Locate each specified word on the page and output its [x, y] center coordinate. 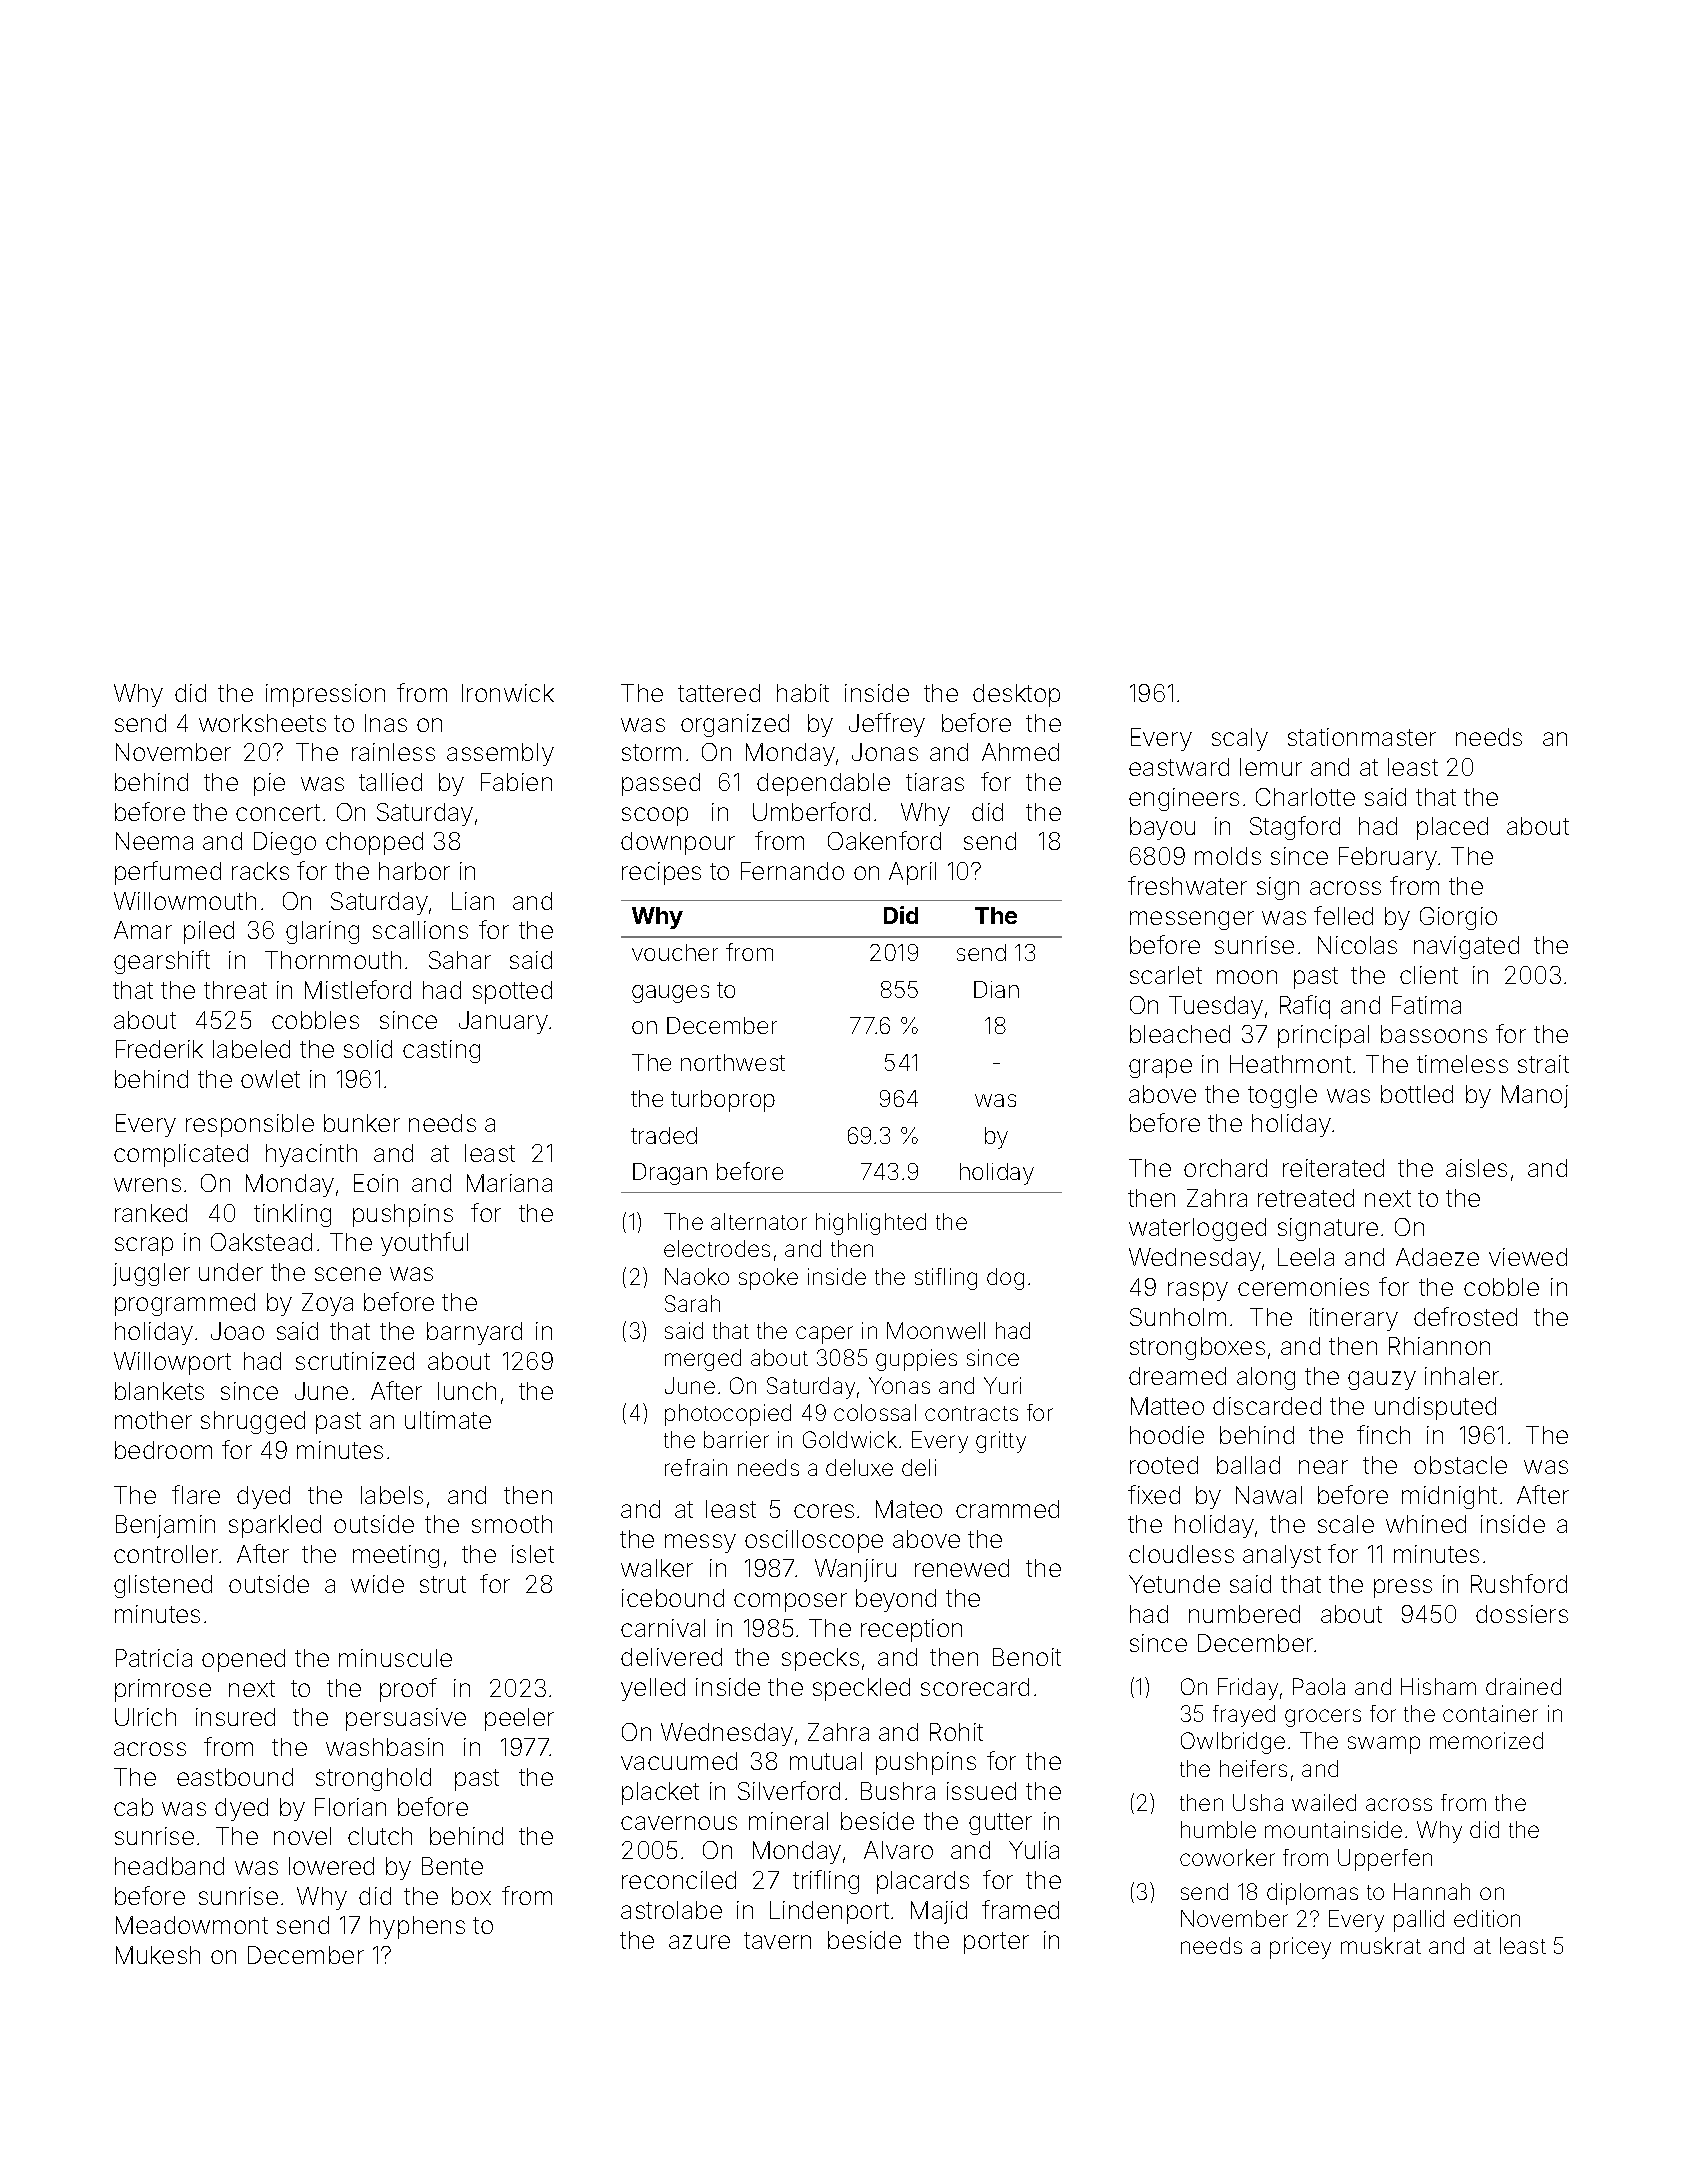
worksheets [262, 723]
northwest [733, 1062]
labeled [251, 1049]
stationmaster [1362, 737]
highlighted [871, 1224]
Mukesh [158, 1955]
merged [703, 1360]
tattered [719, 693]
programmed [185, 1304]
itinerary [1354, 1319]
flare [196, 1494]
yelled [653, 1689]
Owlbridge [1233, 1743]
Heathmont [1290, 1064]
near [1323, 1467]
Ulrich [145, 1717]
